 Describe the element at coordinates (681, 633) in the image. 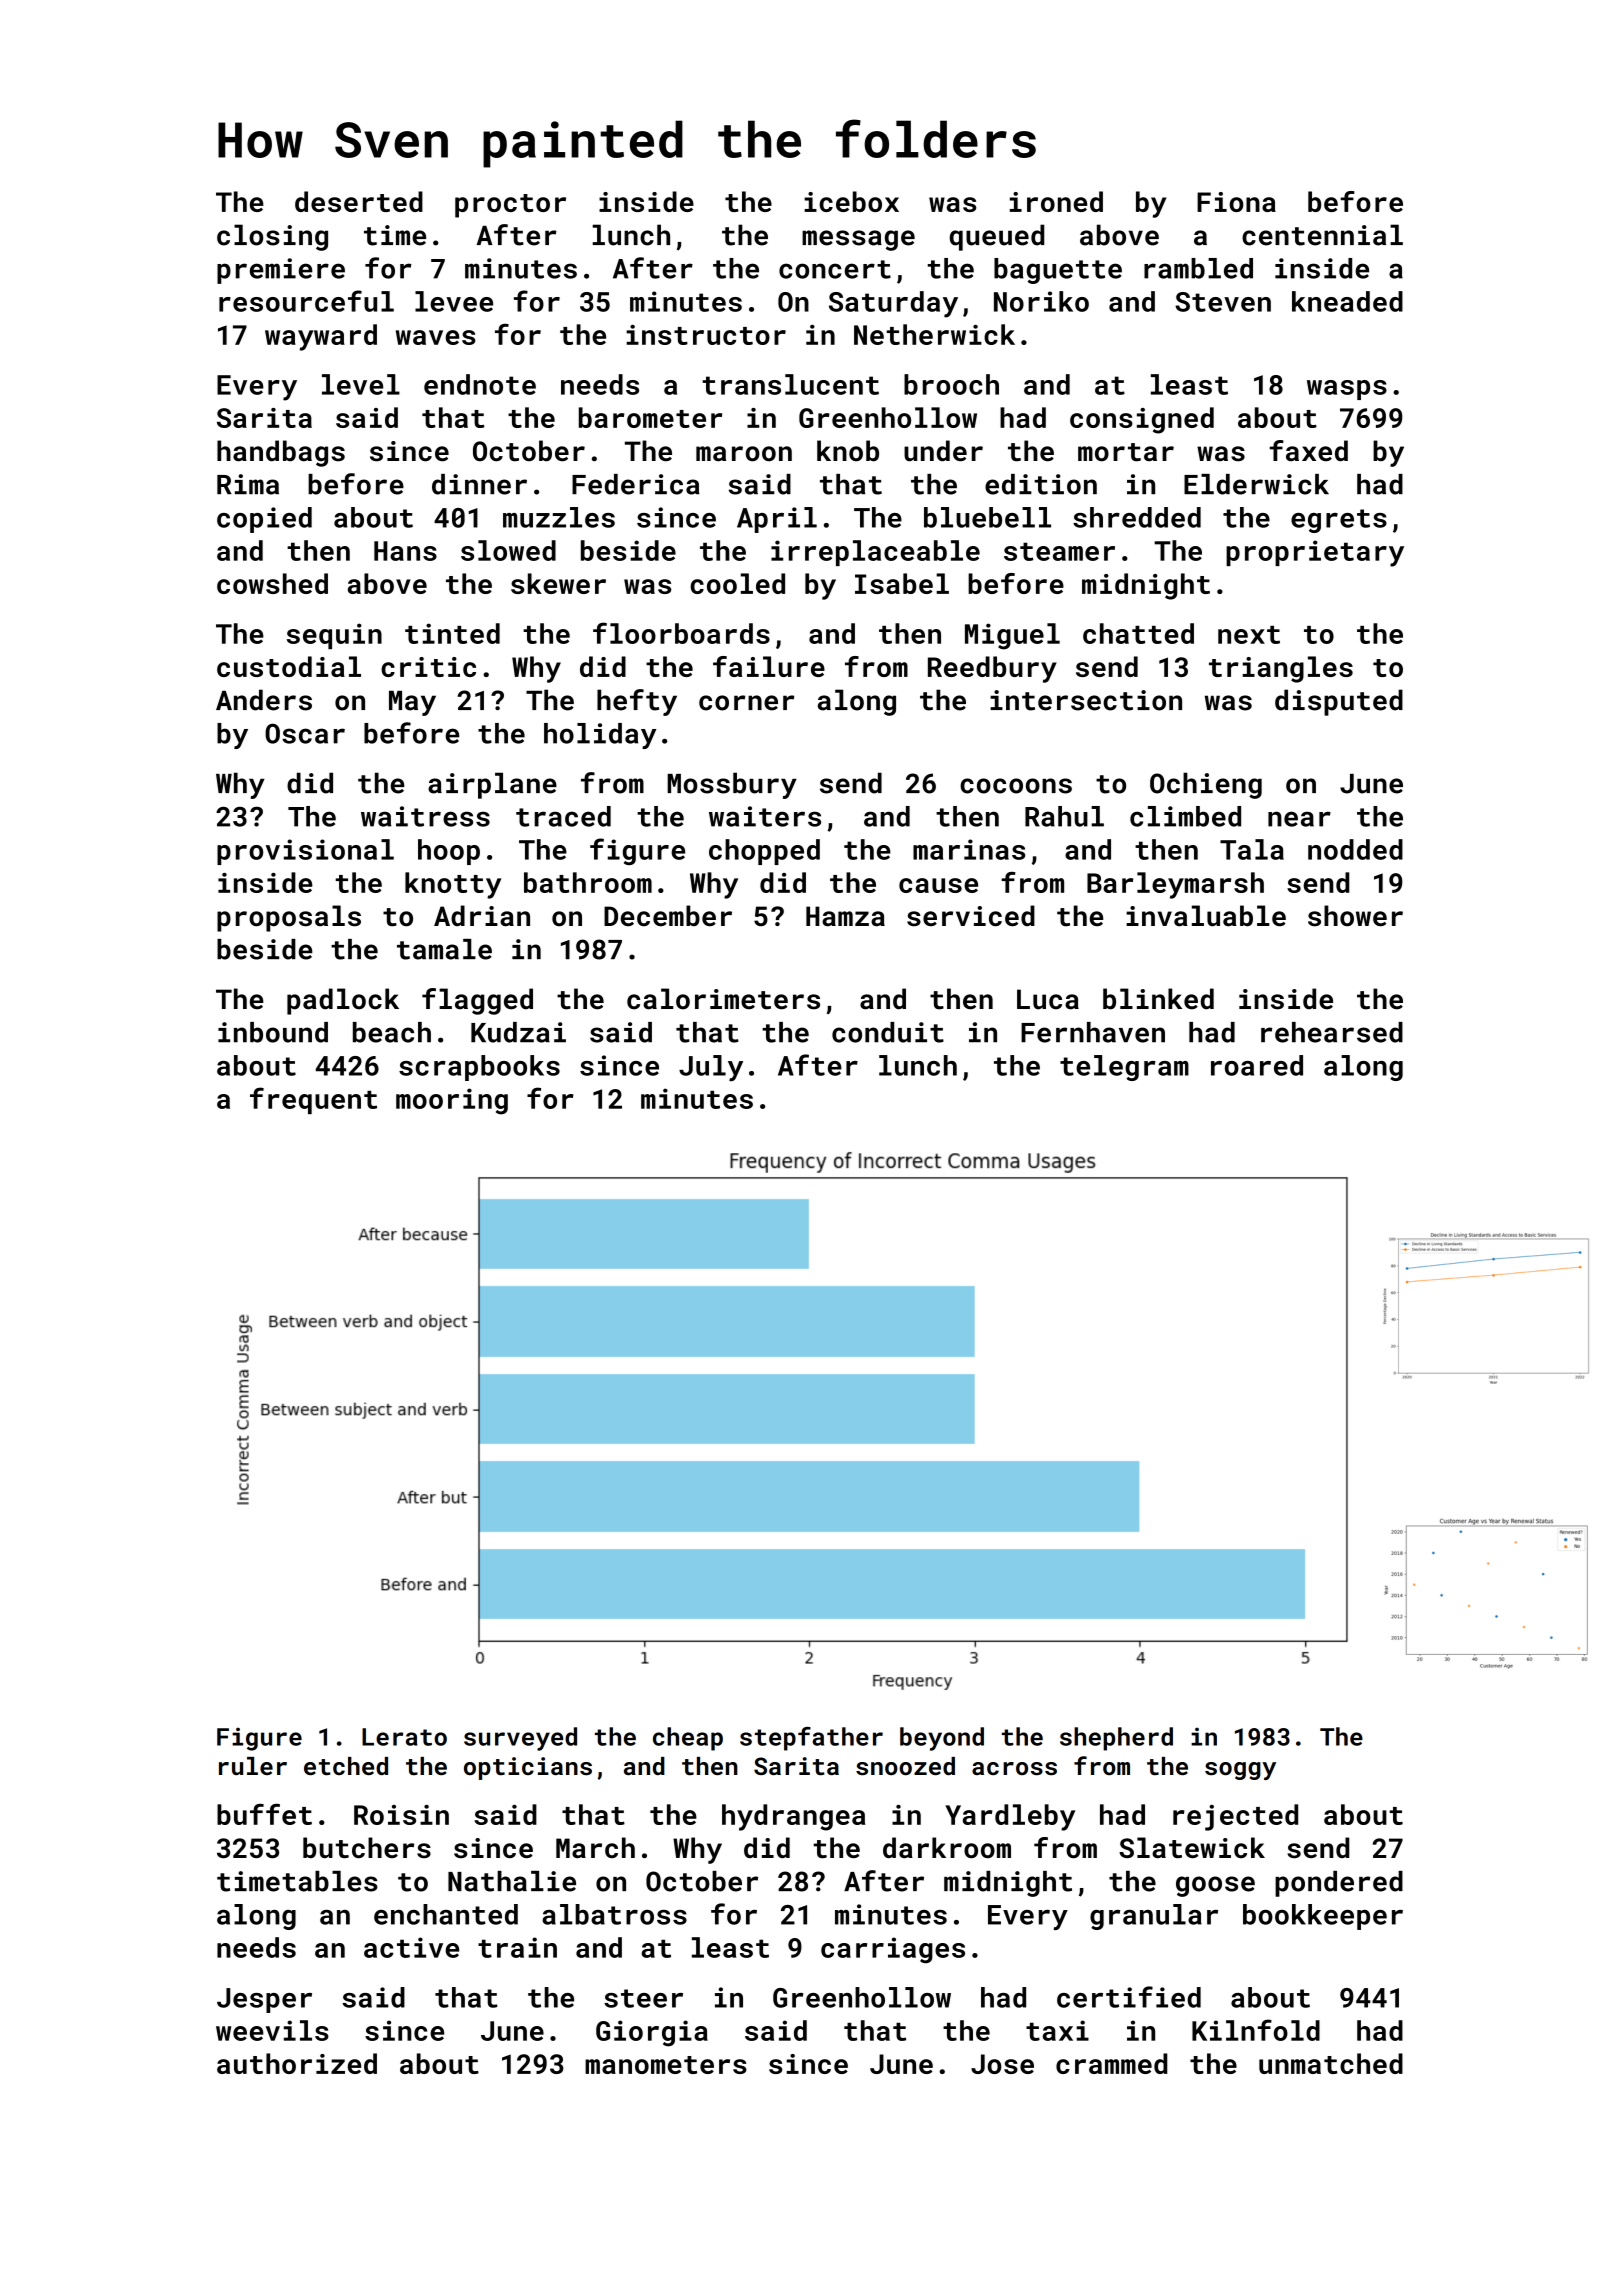

I see `floorboards` at that location.
